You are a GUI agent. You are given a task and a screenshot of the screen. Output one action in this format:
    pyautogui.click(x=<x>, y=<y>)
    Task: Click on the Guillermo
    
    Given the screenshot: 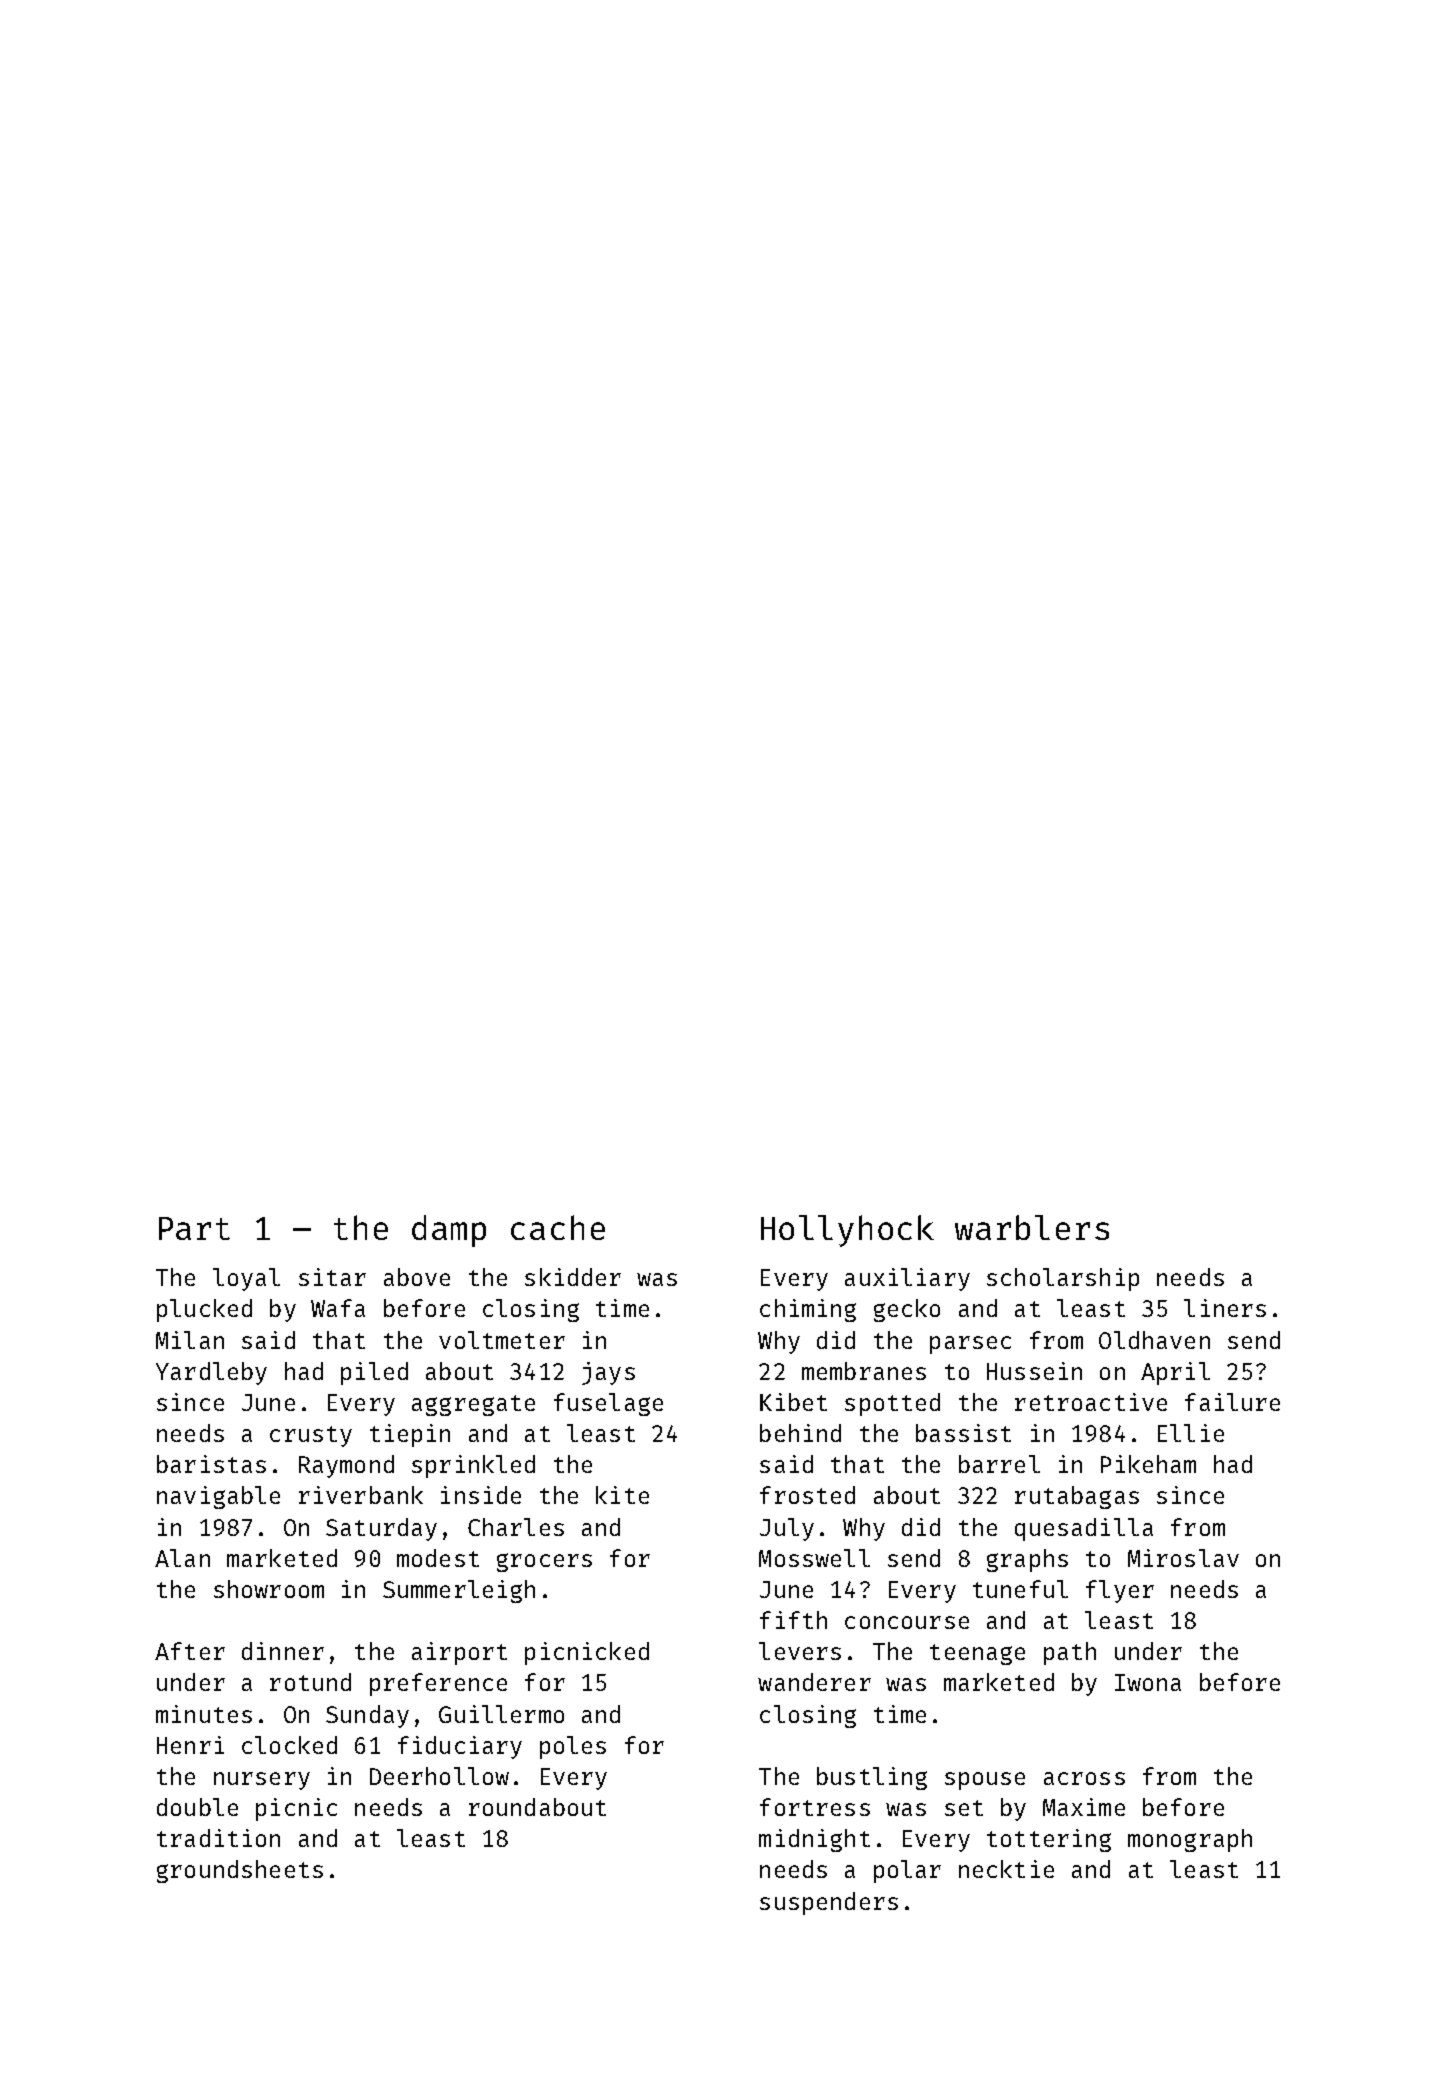 What is the action you would take?
    pyautogui.click(x=501, y=1714)
